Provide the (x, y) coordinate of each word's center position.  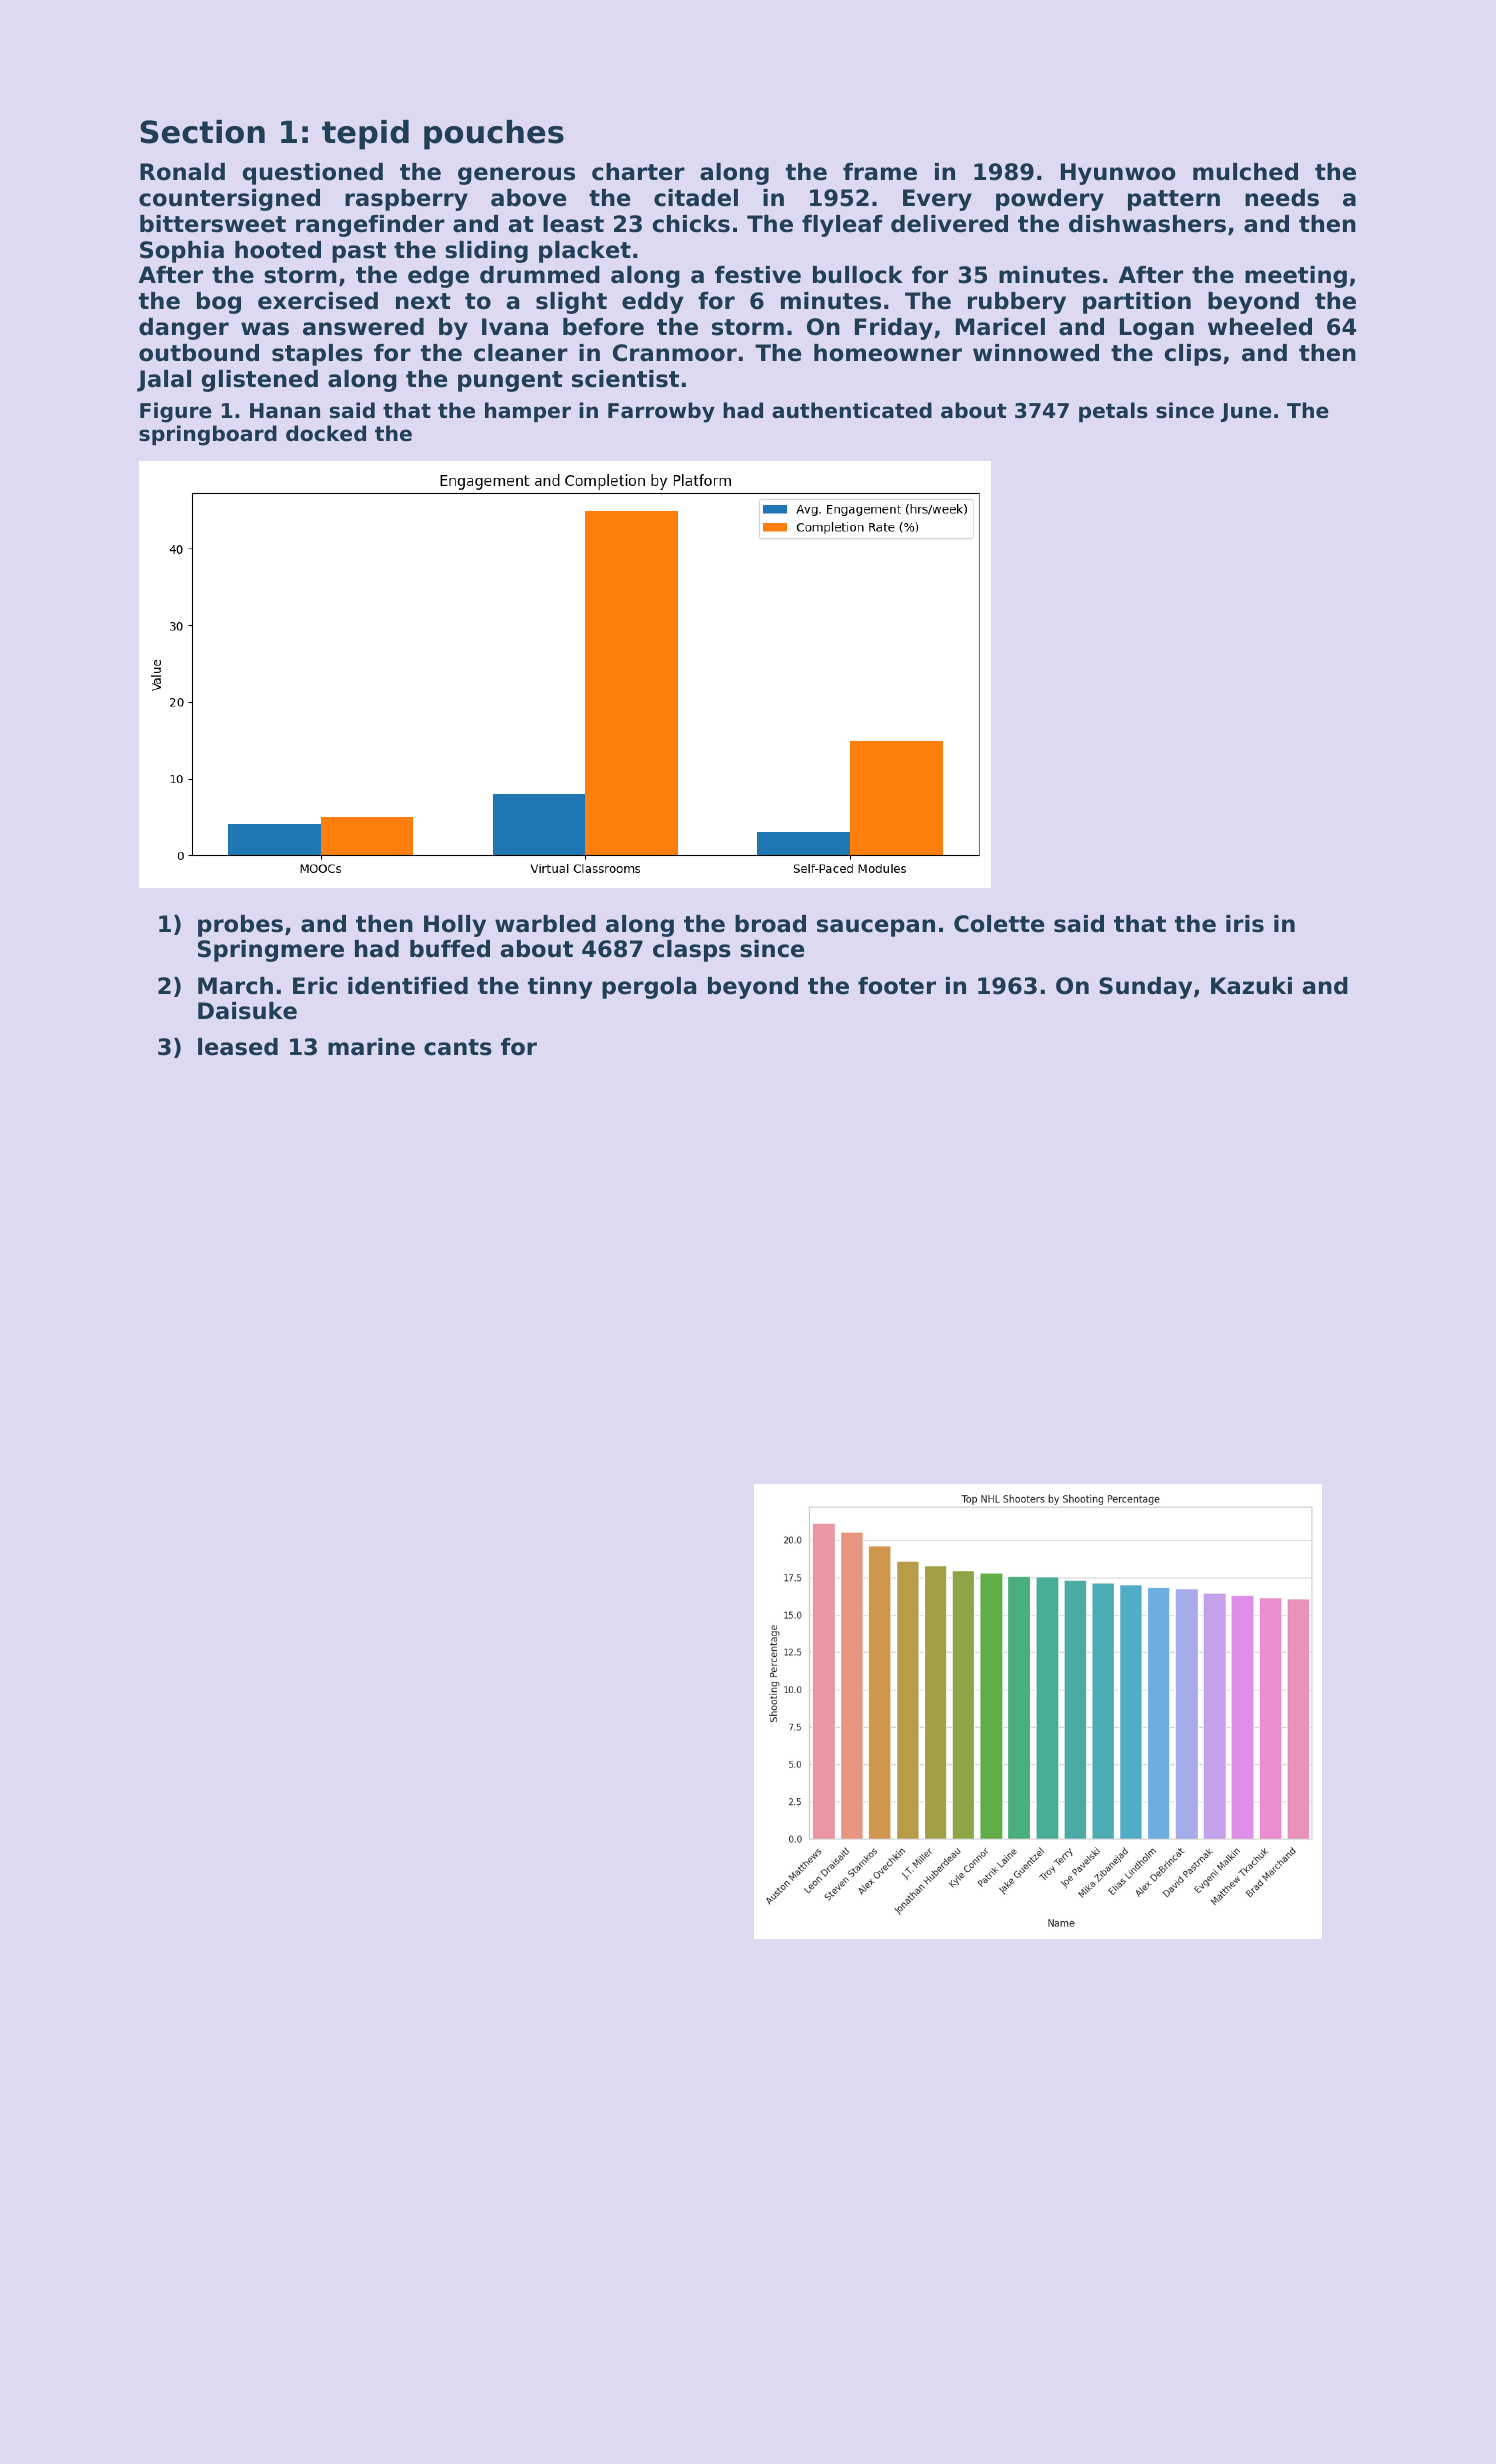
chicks (691, 224)
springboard (208, 435)
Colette (999, 924)
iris (1245, 924)
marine (371, 1047)
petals (1113, 412)
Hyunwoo (1118, 174)
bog (219, 303)
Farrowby (661, 412)
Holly (455, 926)
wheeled (1260, 327)
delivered (949, 224)
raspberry (406, 200)
